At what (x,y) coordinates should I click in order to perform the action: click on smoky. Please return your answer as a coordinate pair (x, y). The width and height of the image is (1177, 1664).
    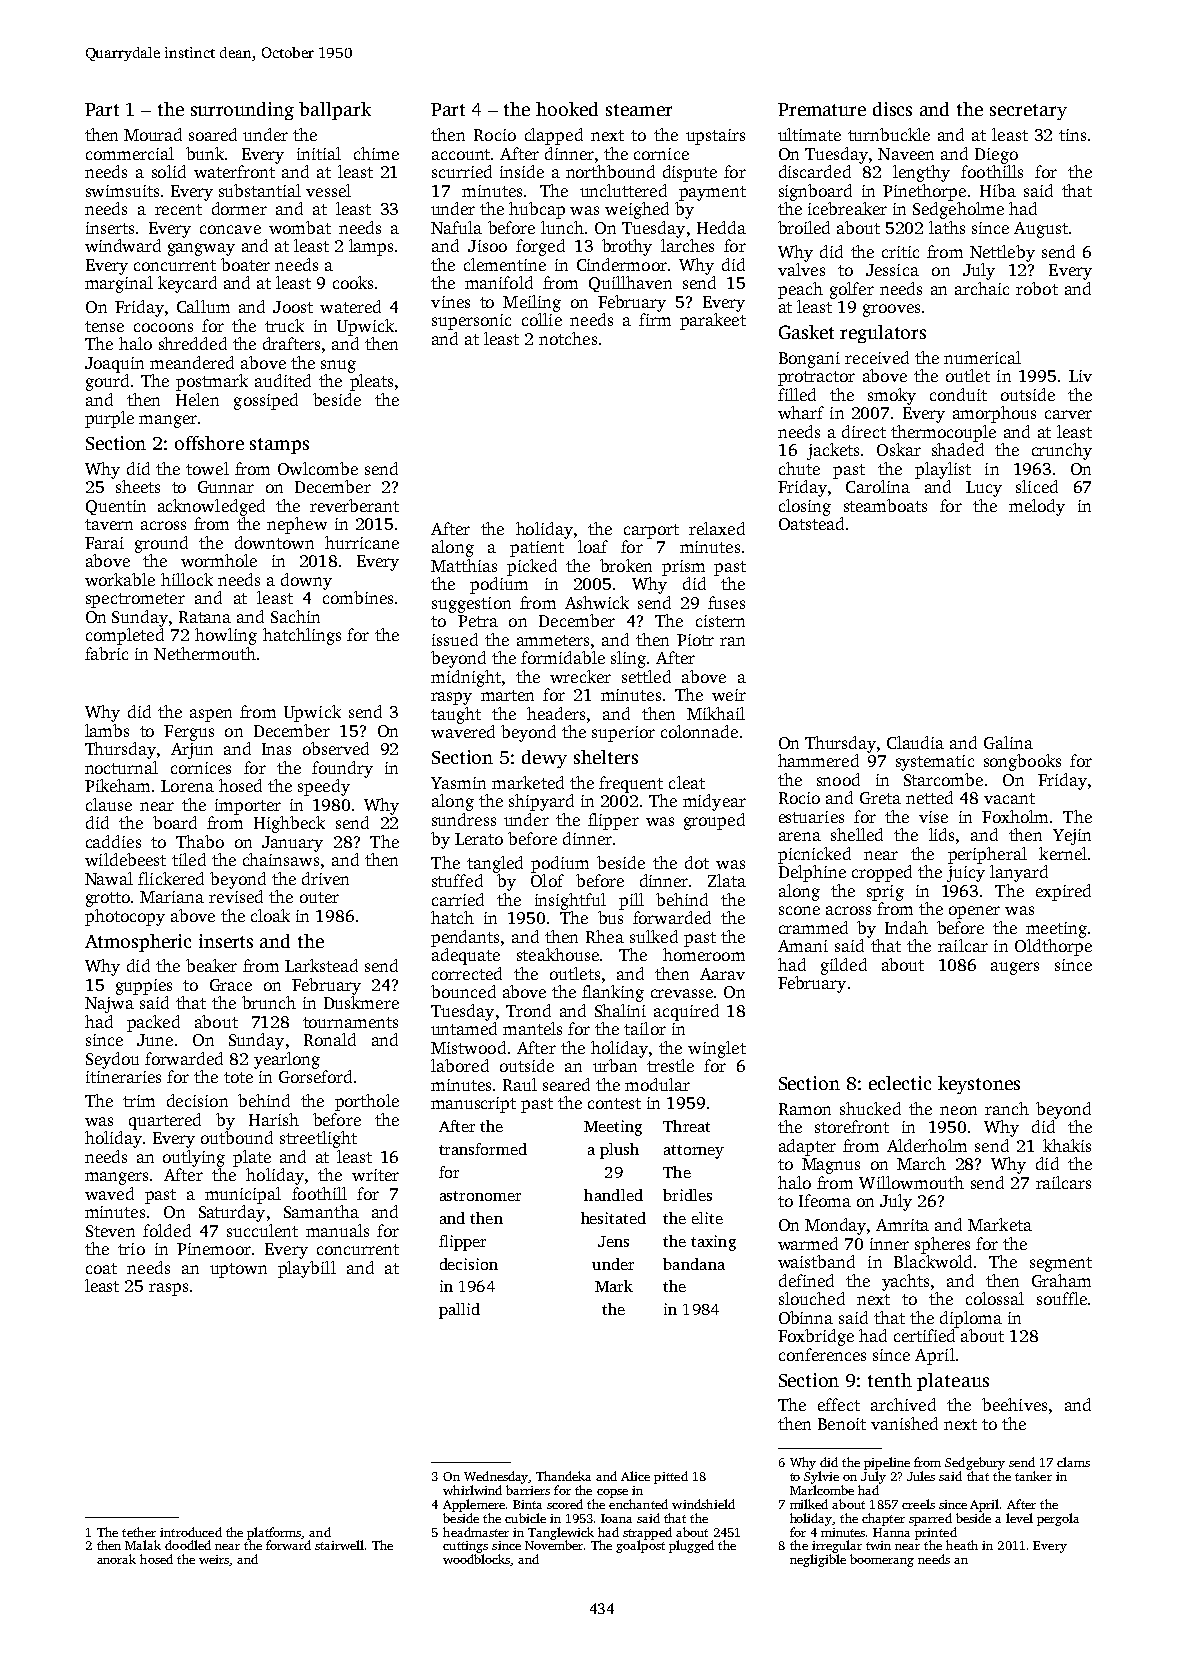
    Looking at the image, I should click on (892, 396).
